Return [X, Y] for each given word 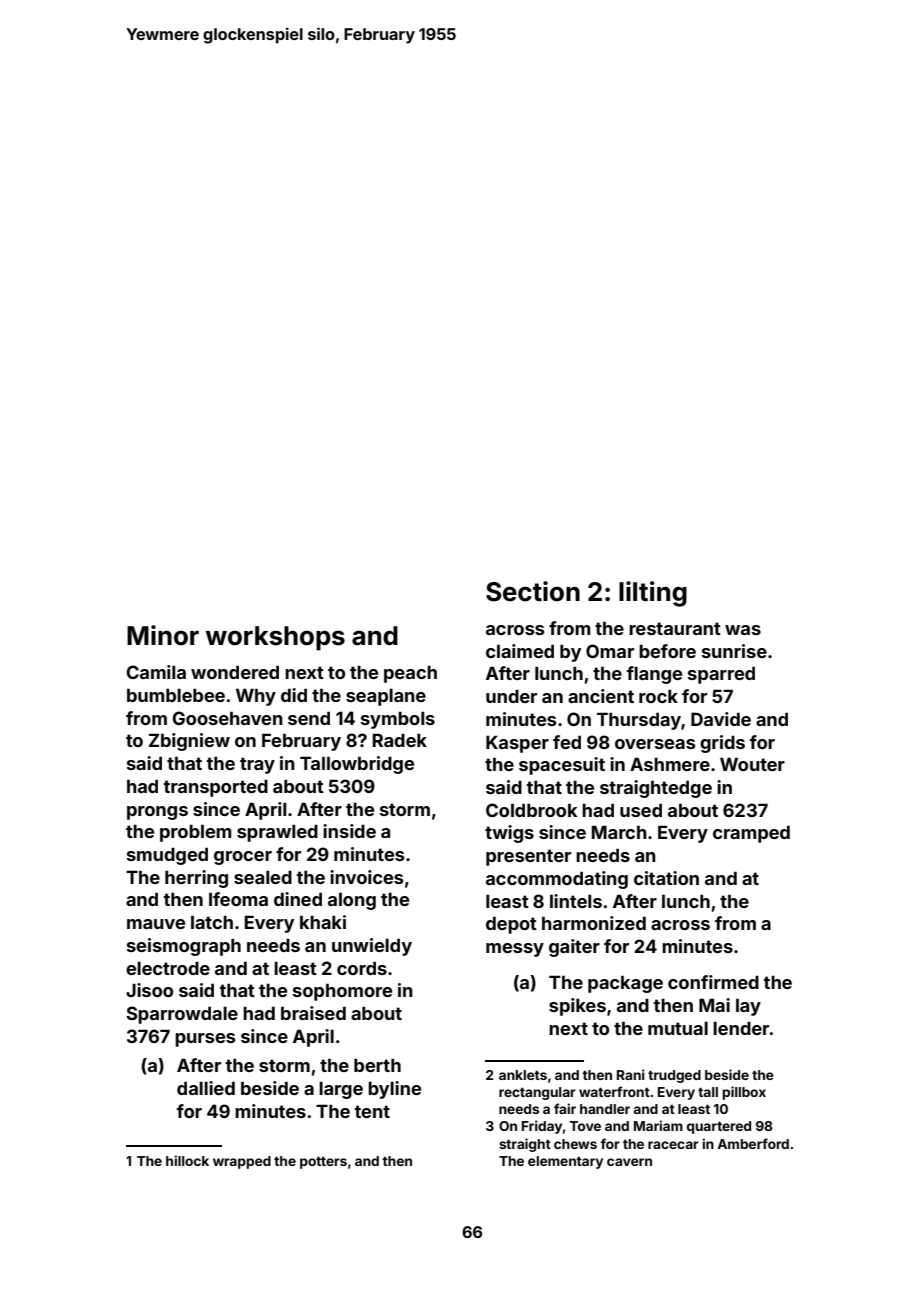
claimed [520, 651]
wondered [235, 672]
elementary [565, 1162]
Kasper [517, 744]
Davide [721, 719]
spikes [577, 1007]
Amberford [753, 1143]
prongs [157, 813]
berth [377, 1065]
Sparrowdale [182, 1015]
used [641, 810]
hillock [187, 1160]
